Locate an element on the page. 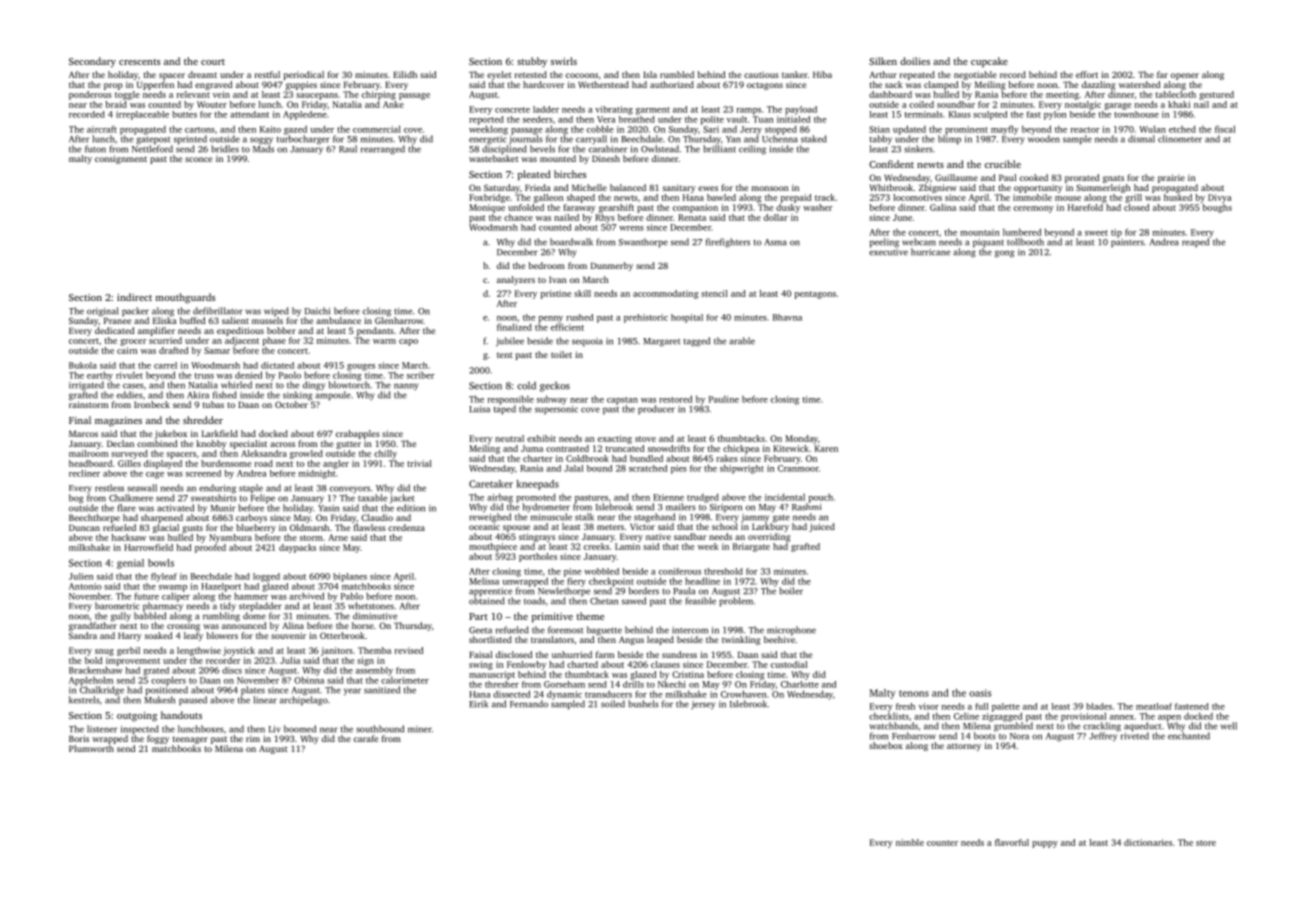 The height and width of the page is (924, 1308). Duncan is located at coordinates (84, 527).
